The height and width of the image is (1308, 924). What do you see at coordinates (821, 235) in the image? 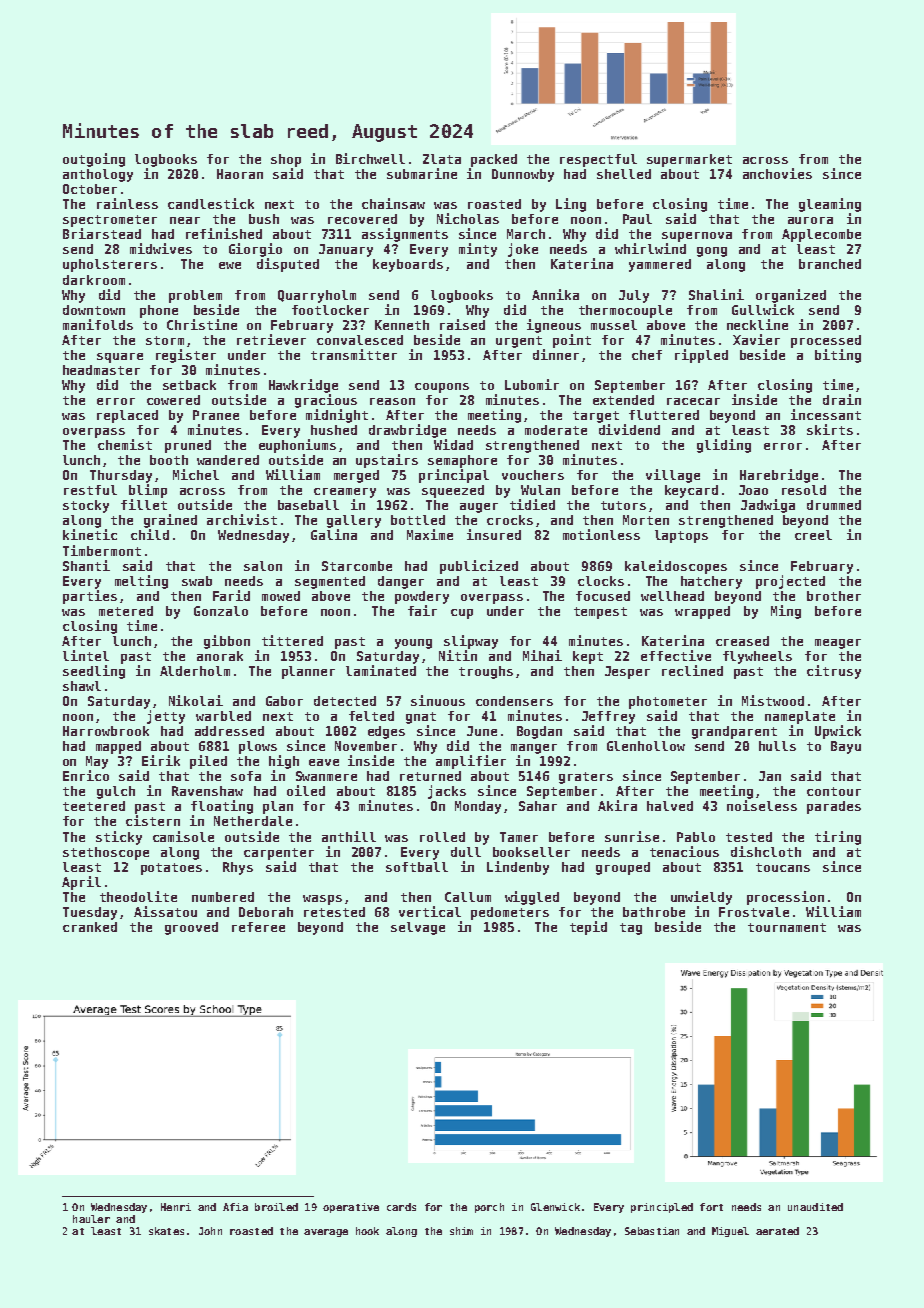
I see `Applecombe` at bounding box center [821, 235].
